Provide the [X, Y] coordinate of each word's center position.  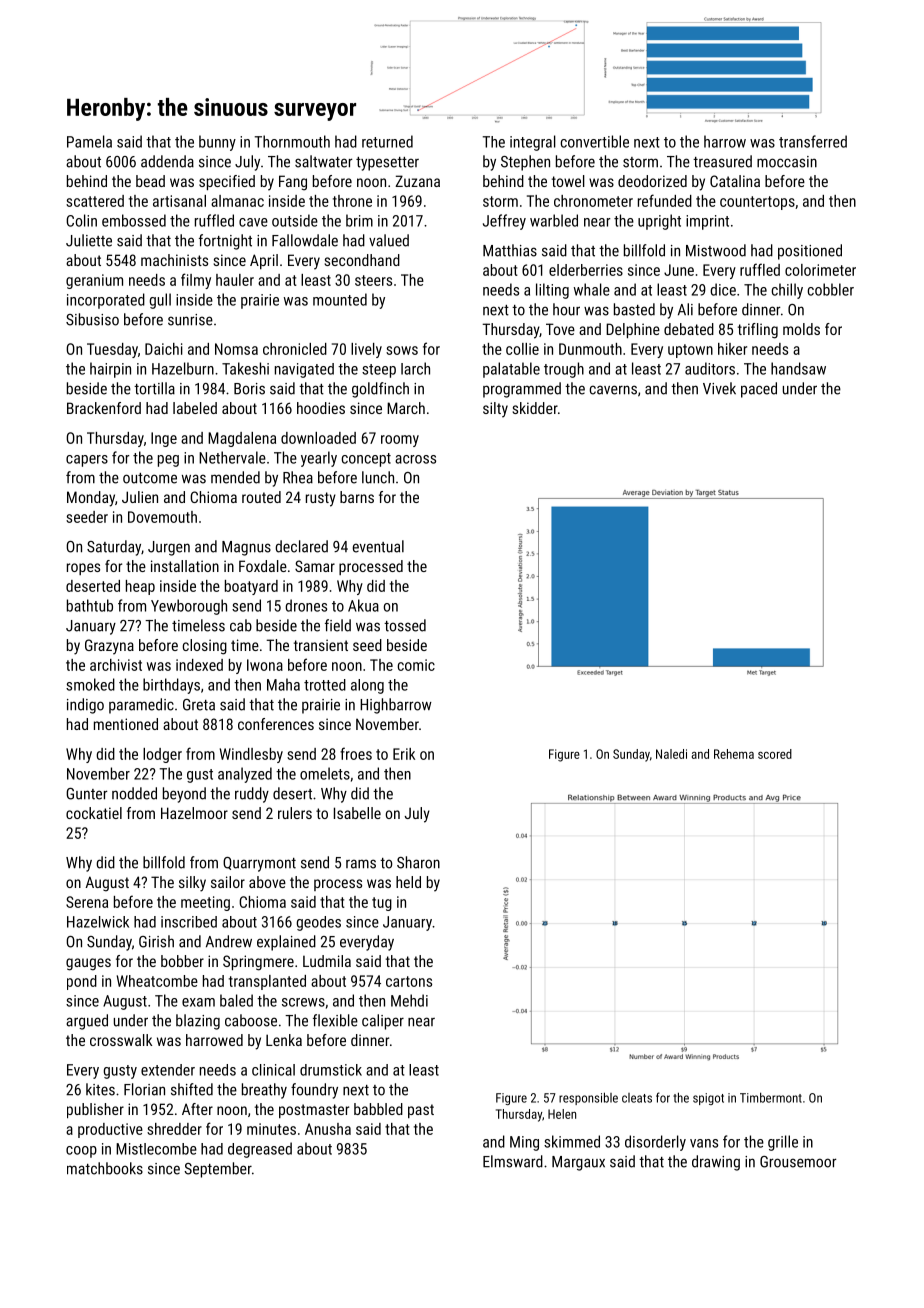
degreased [260, 1150]
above [267, 882]
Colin [81, 220]
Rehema [734, 754]
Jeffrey [504, 222]
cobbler [830, 289]
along [367, 686]
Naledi [671, 754]
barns [357, 497]
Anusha [328, 1129]
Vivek [719, 388]
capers [87, 461]
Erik [404, 754]
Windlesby [251, 755]
